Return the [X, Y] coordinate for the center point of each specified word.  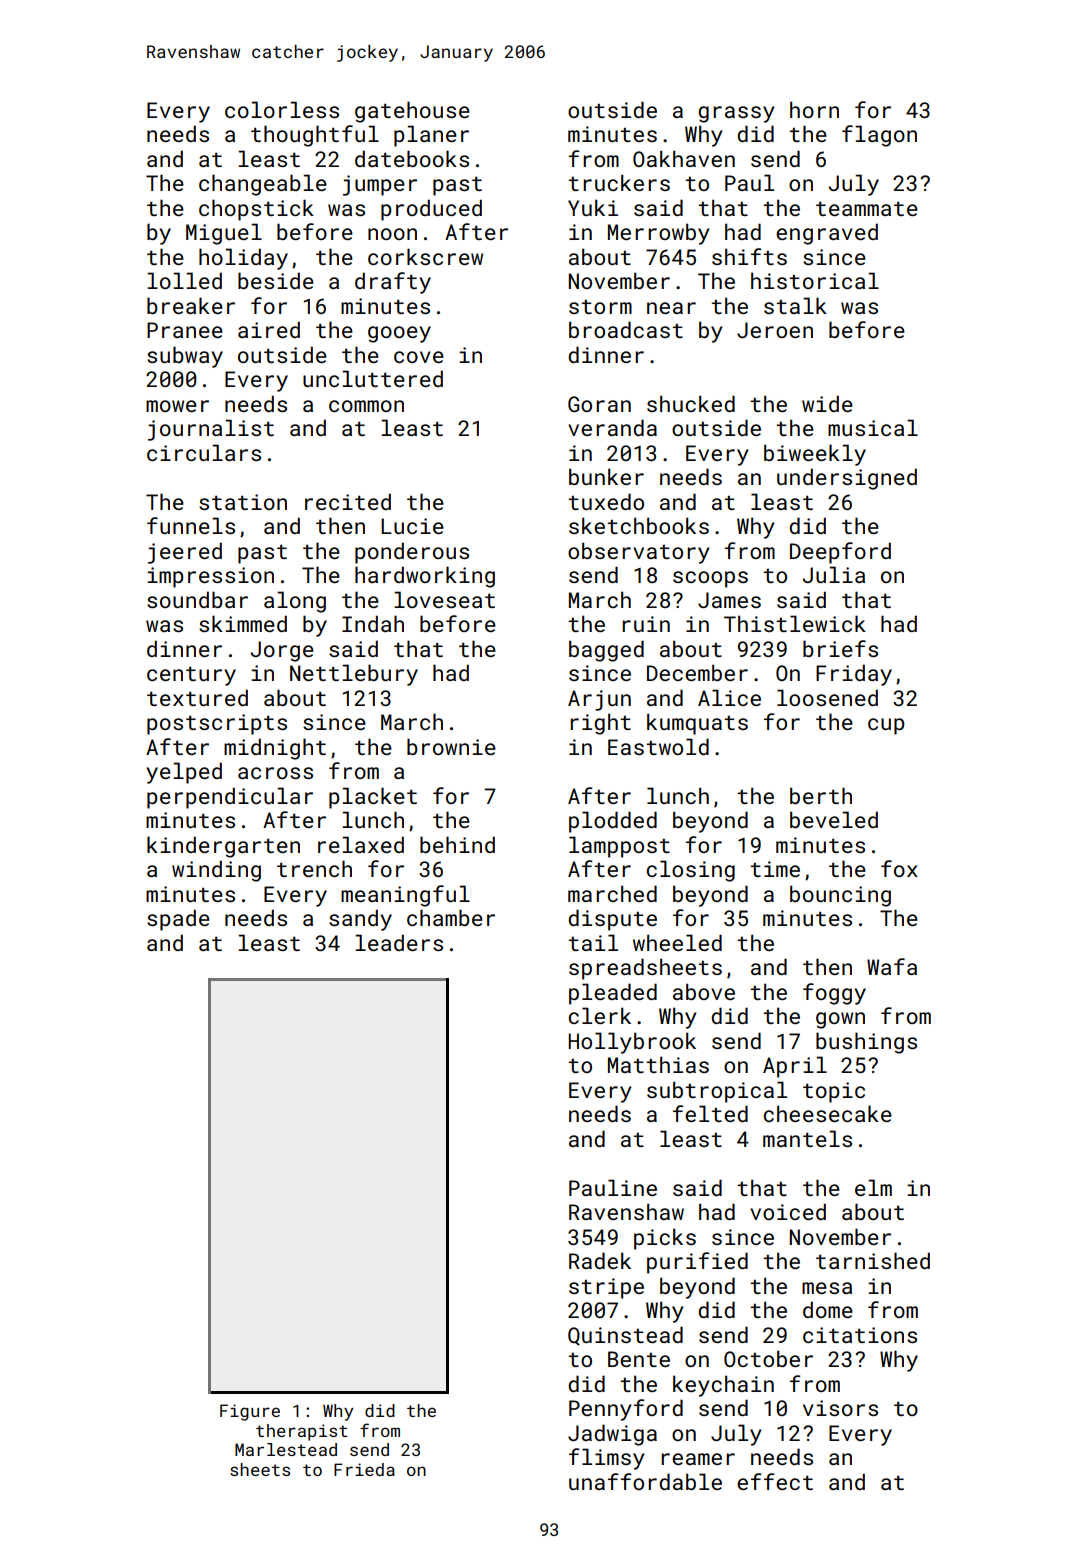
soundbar [197, 599]
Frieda [364, 1469]
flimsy [607, 1459]
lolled [184, 280]
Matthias [658, 1064]
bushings [866, 1043]
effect [775, 1481]
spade [178, 920]
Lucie [412, 526]
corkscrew [425, 256]
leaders [399, 942]
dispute [612, 920]
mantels [807, 1138]
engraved [827, 234]
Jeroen [775, 330]
